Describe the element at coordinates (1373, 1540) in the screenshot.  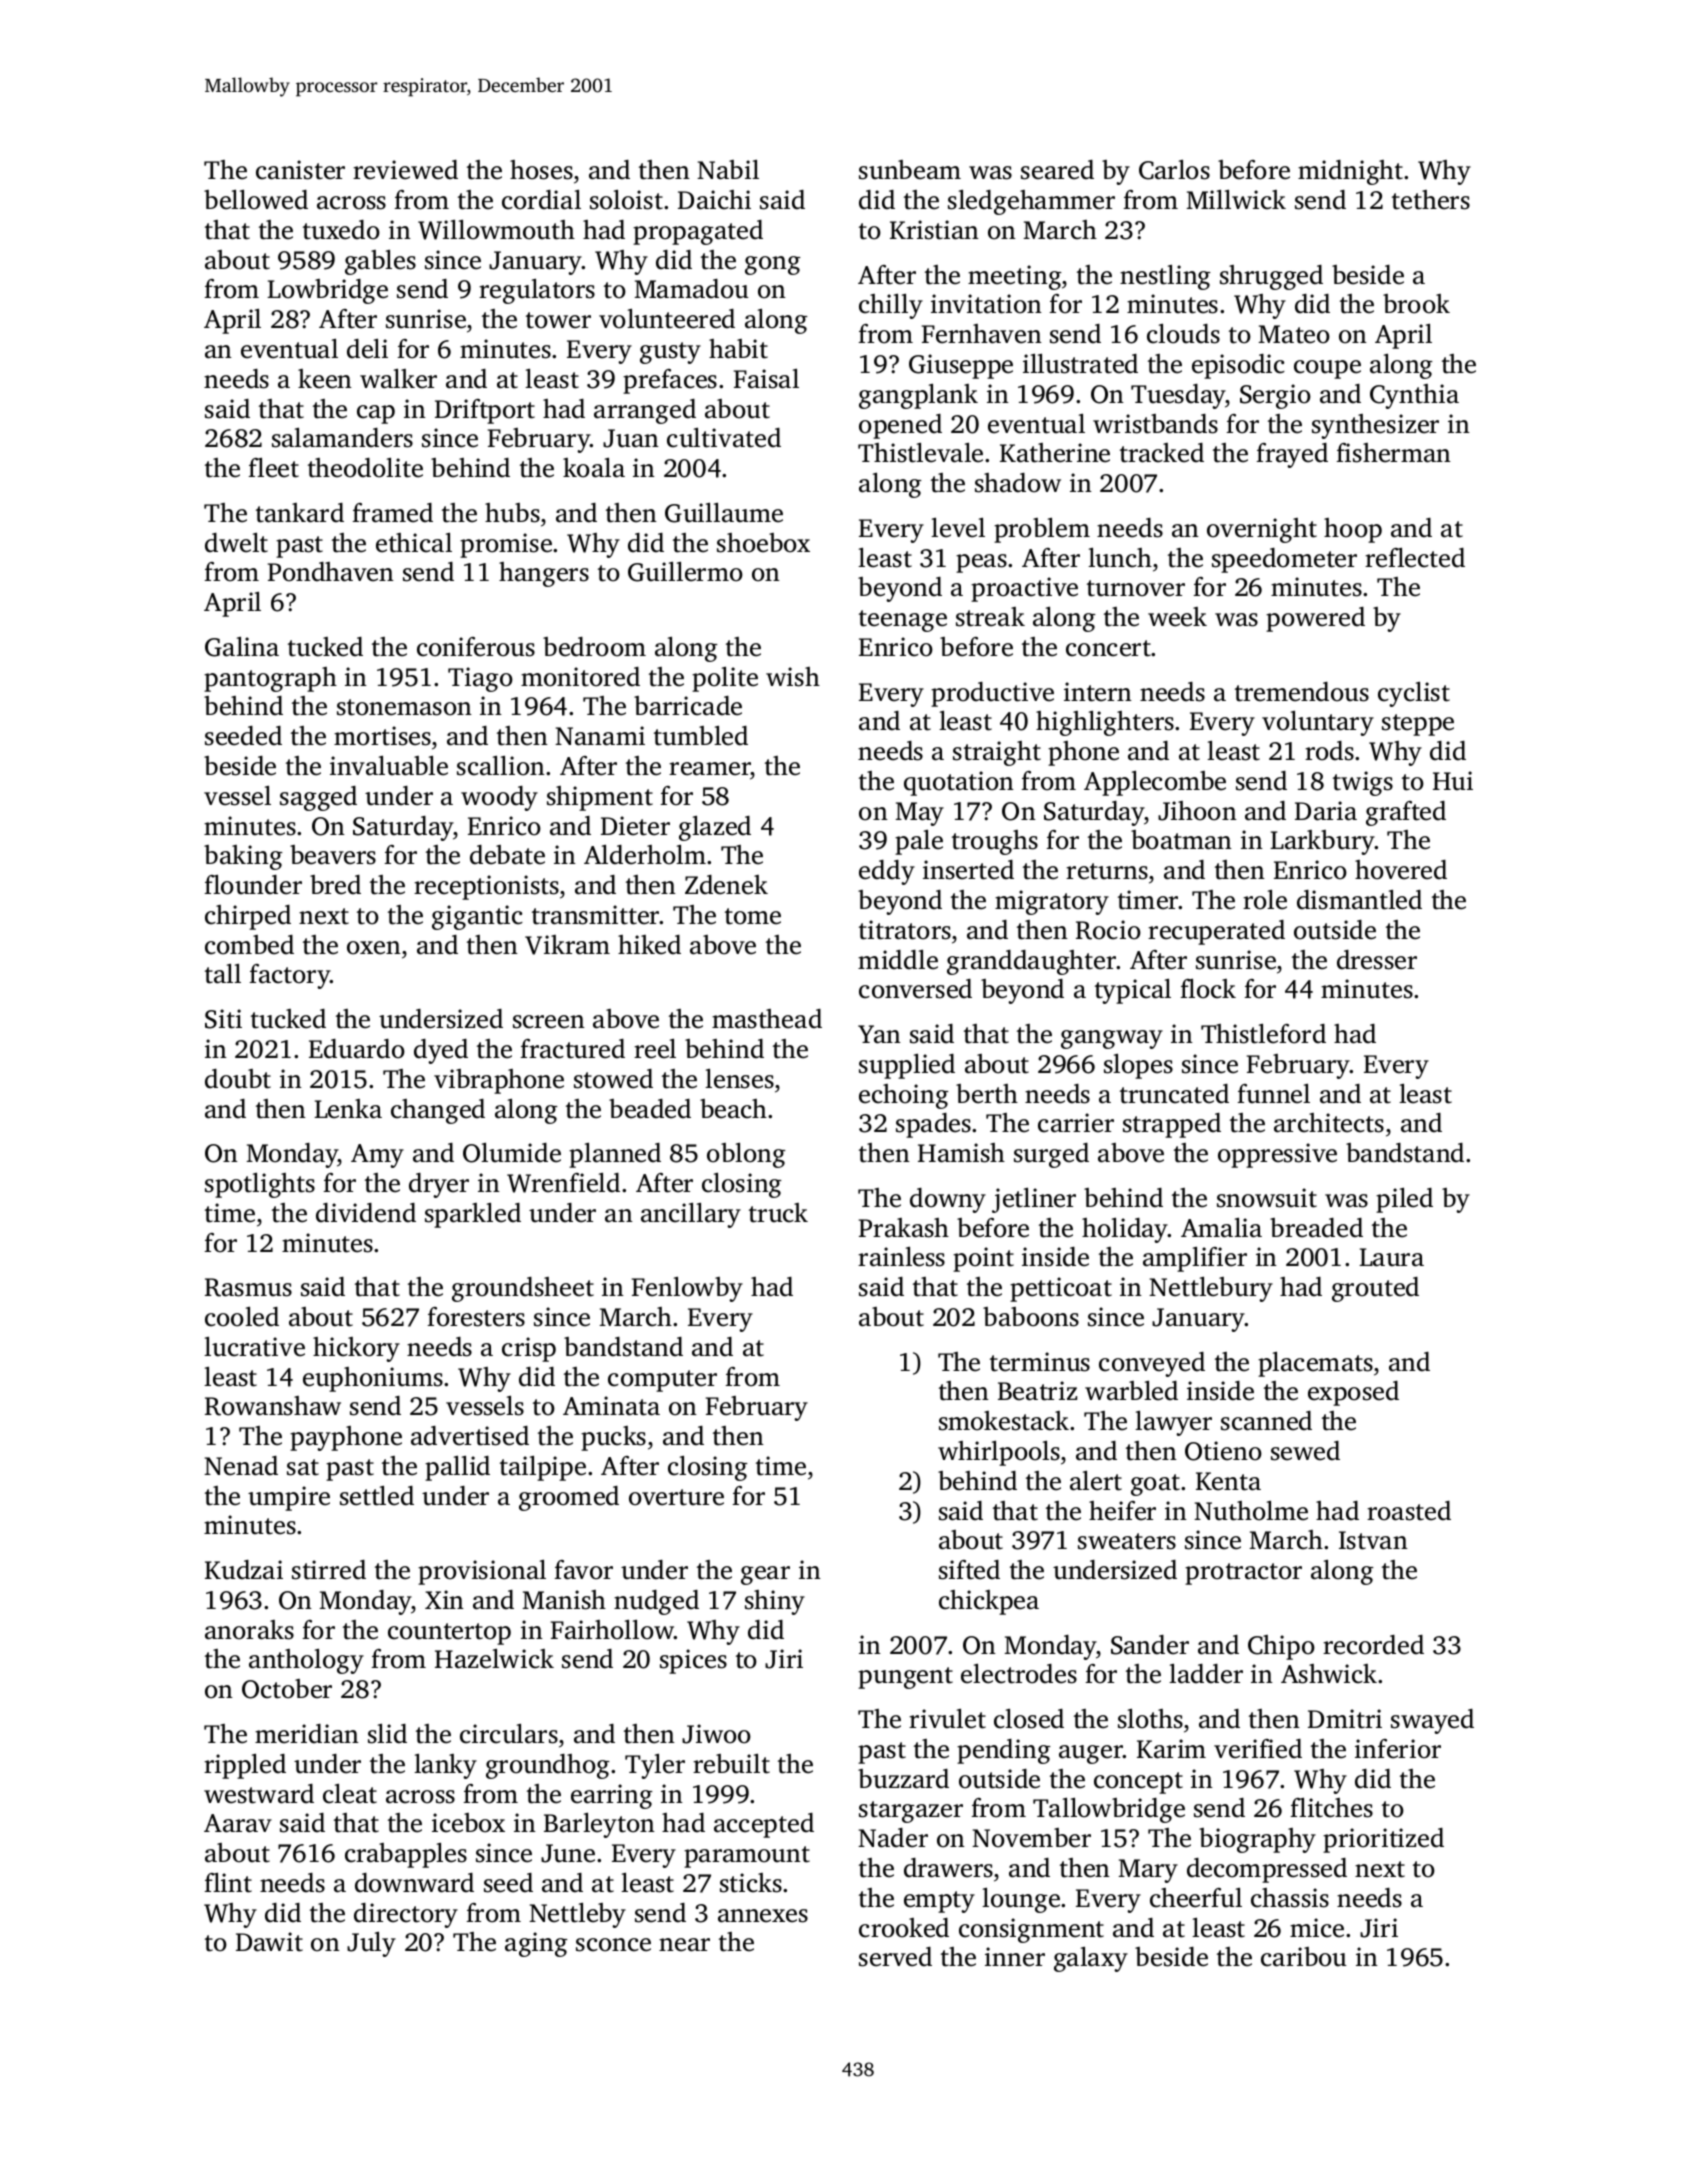
I see `Istvan` at that location.
